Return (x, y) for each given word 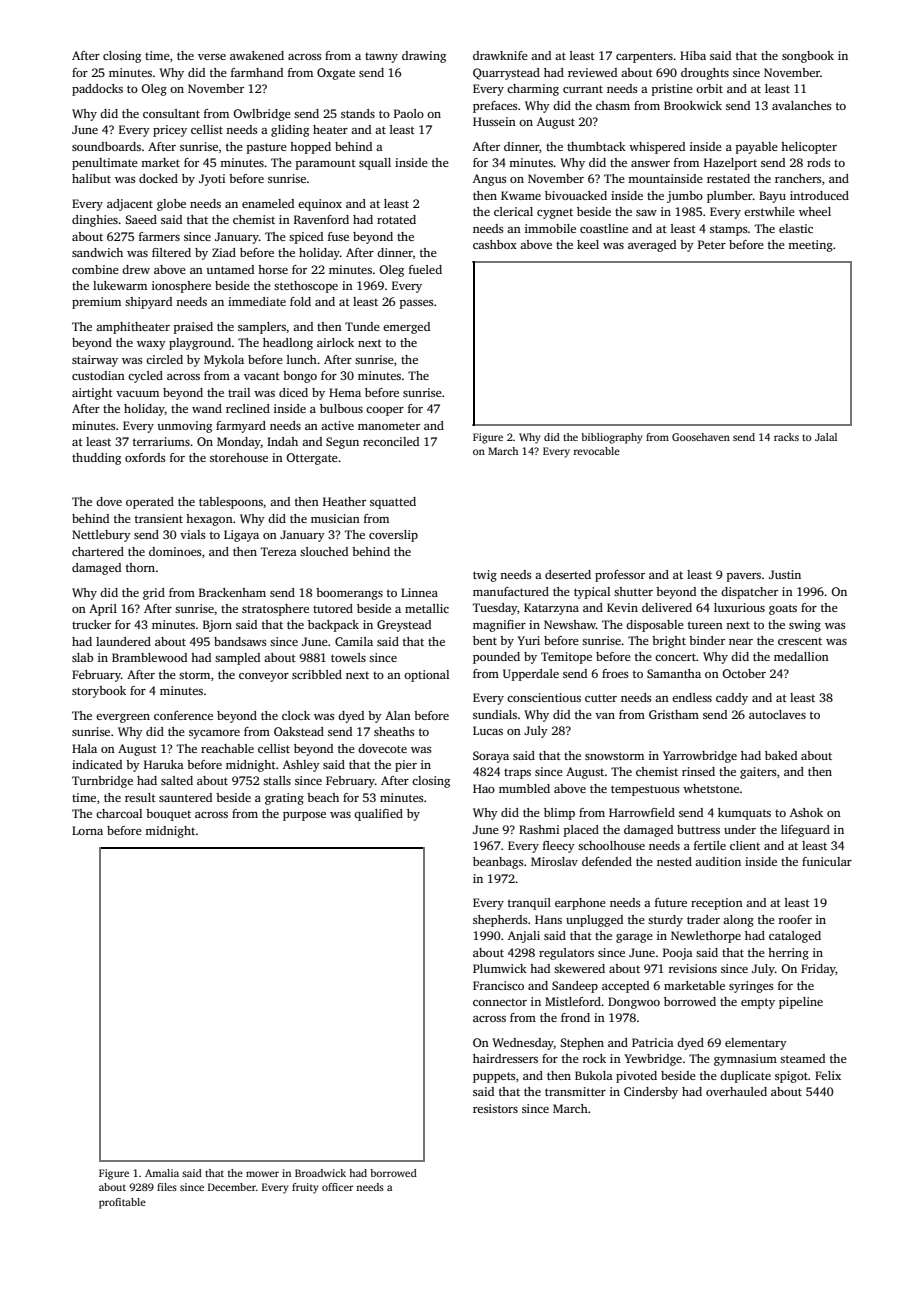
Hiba (693, 55)
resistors (495, 1108)
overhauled (736, 1091)
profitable (122, 1203)
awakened (257, 55)
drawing (424, 57)
